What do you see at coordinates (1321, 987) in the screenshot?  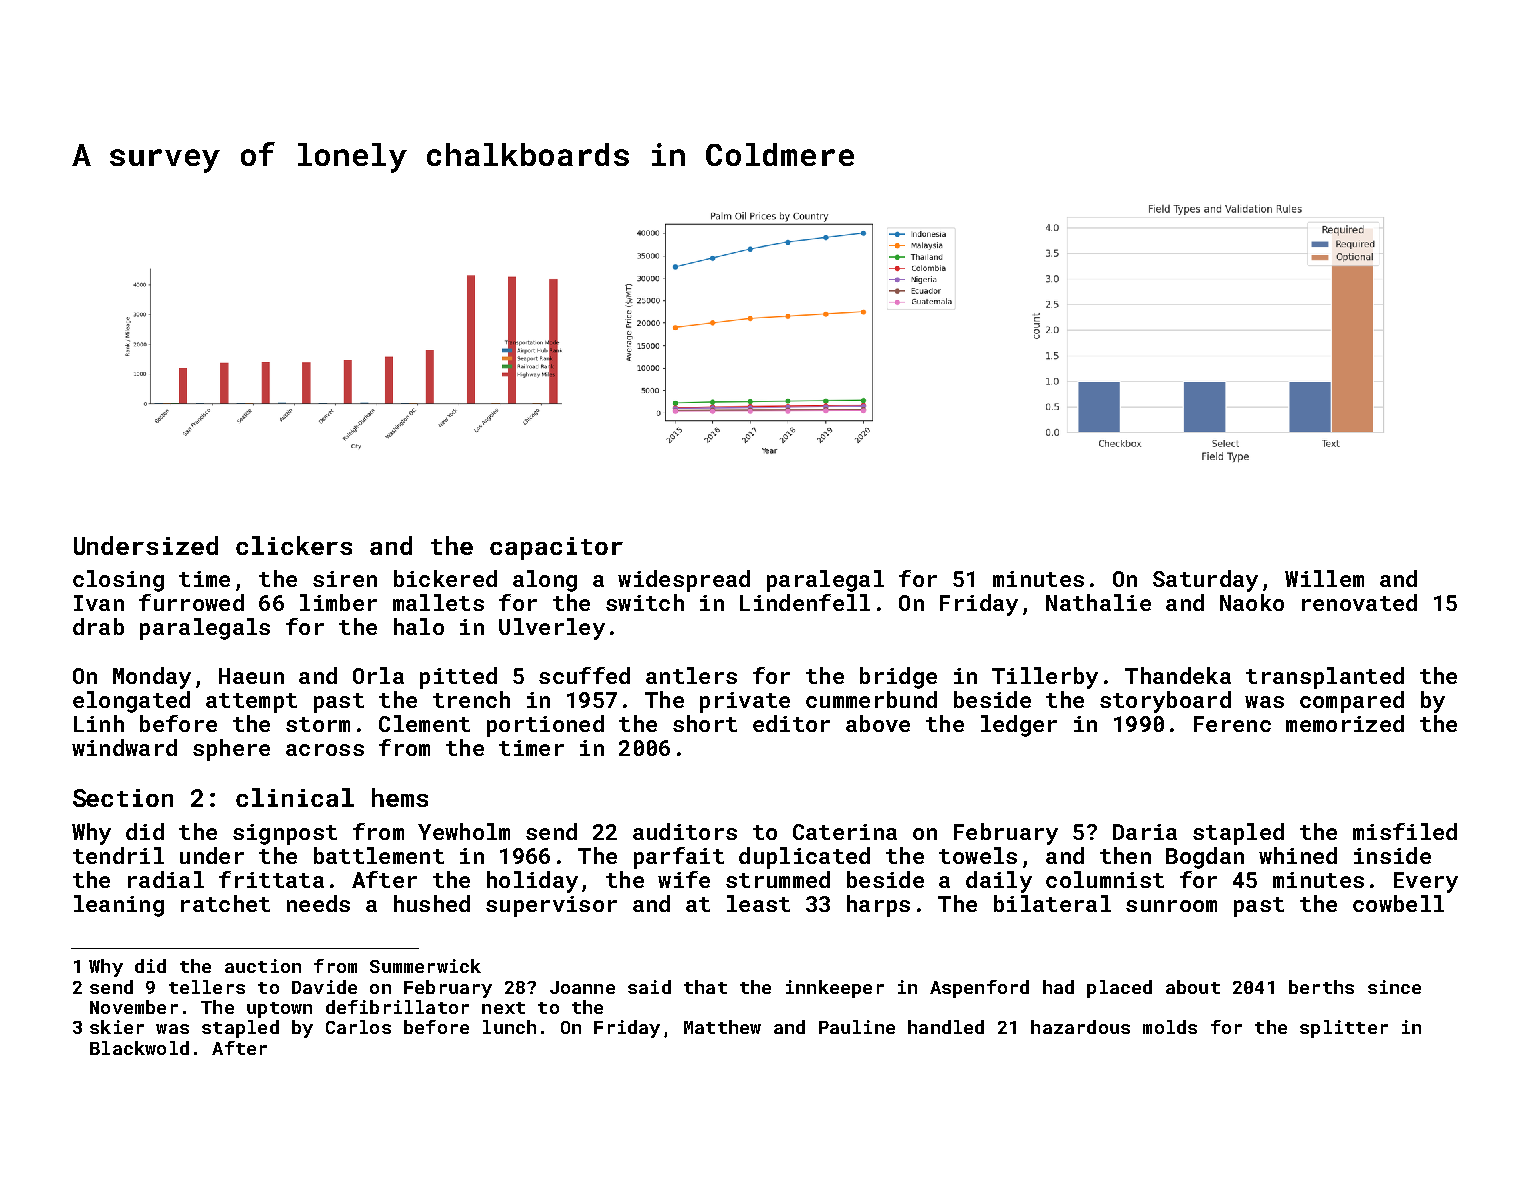 I see `berths` at bounding box center [1321, 987].
